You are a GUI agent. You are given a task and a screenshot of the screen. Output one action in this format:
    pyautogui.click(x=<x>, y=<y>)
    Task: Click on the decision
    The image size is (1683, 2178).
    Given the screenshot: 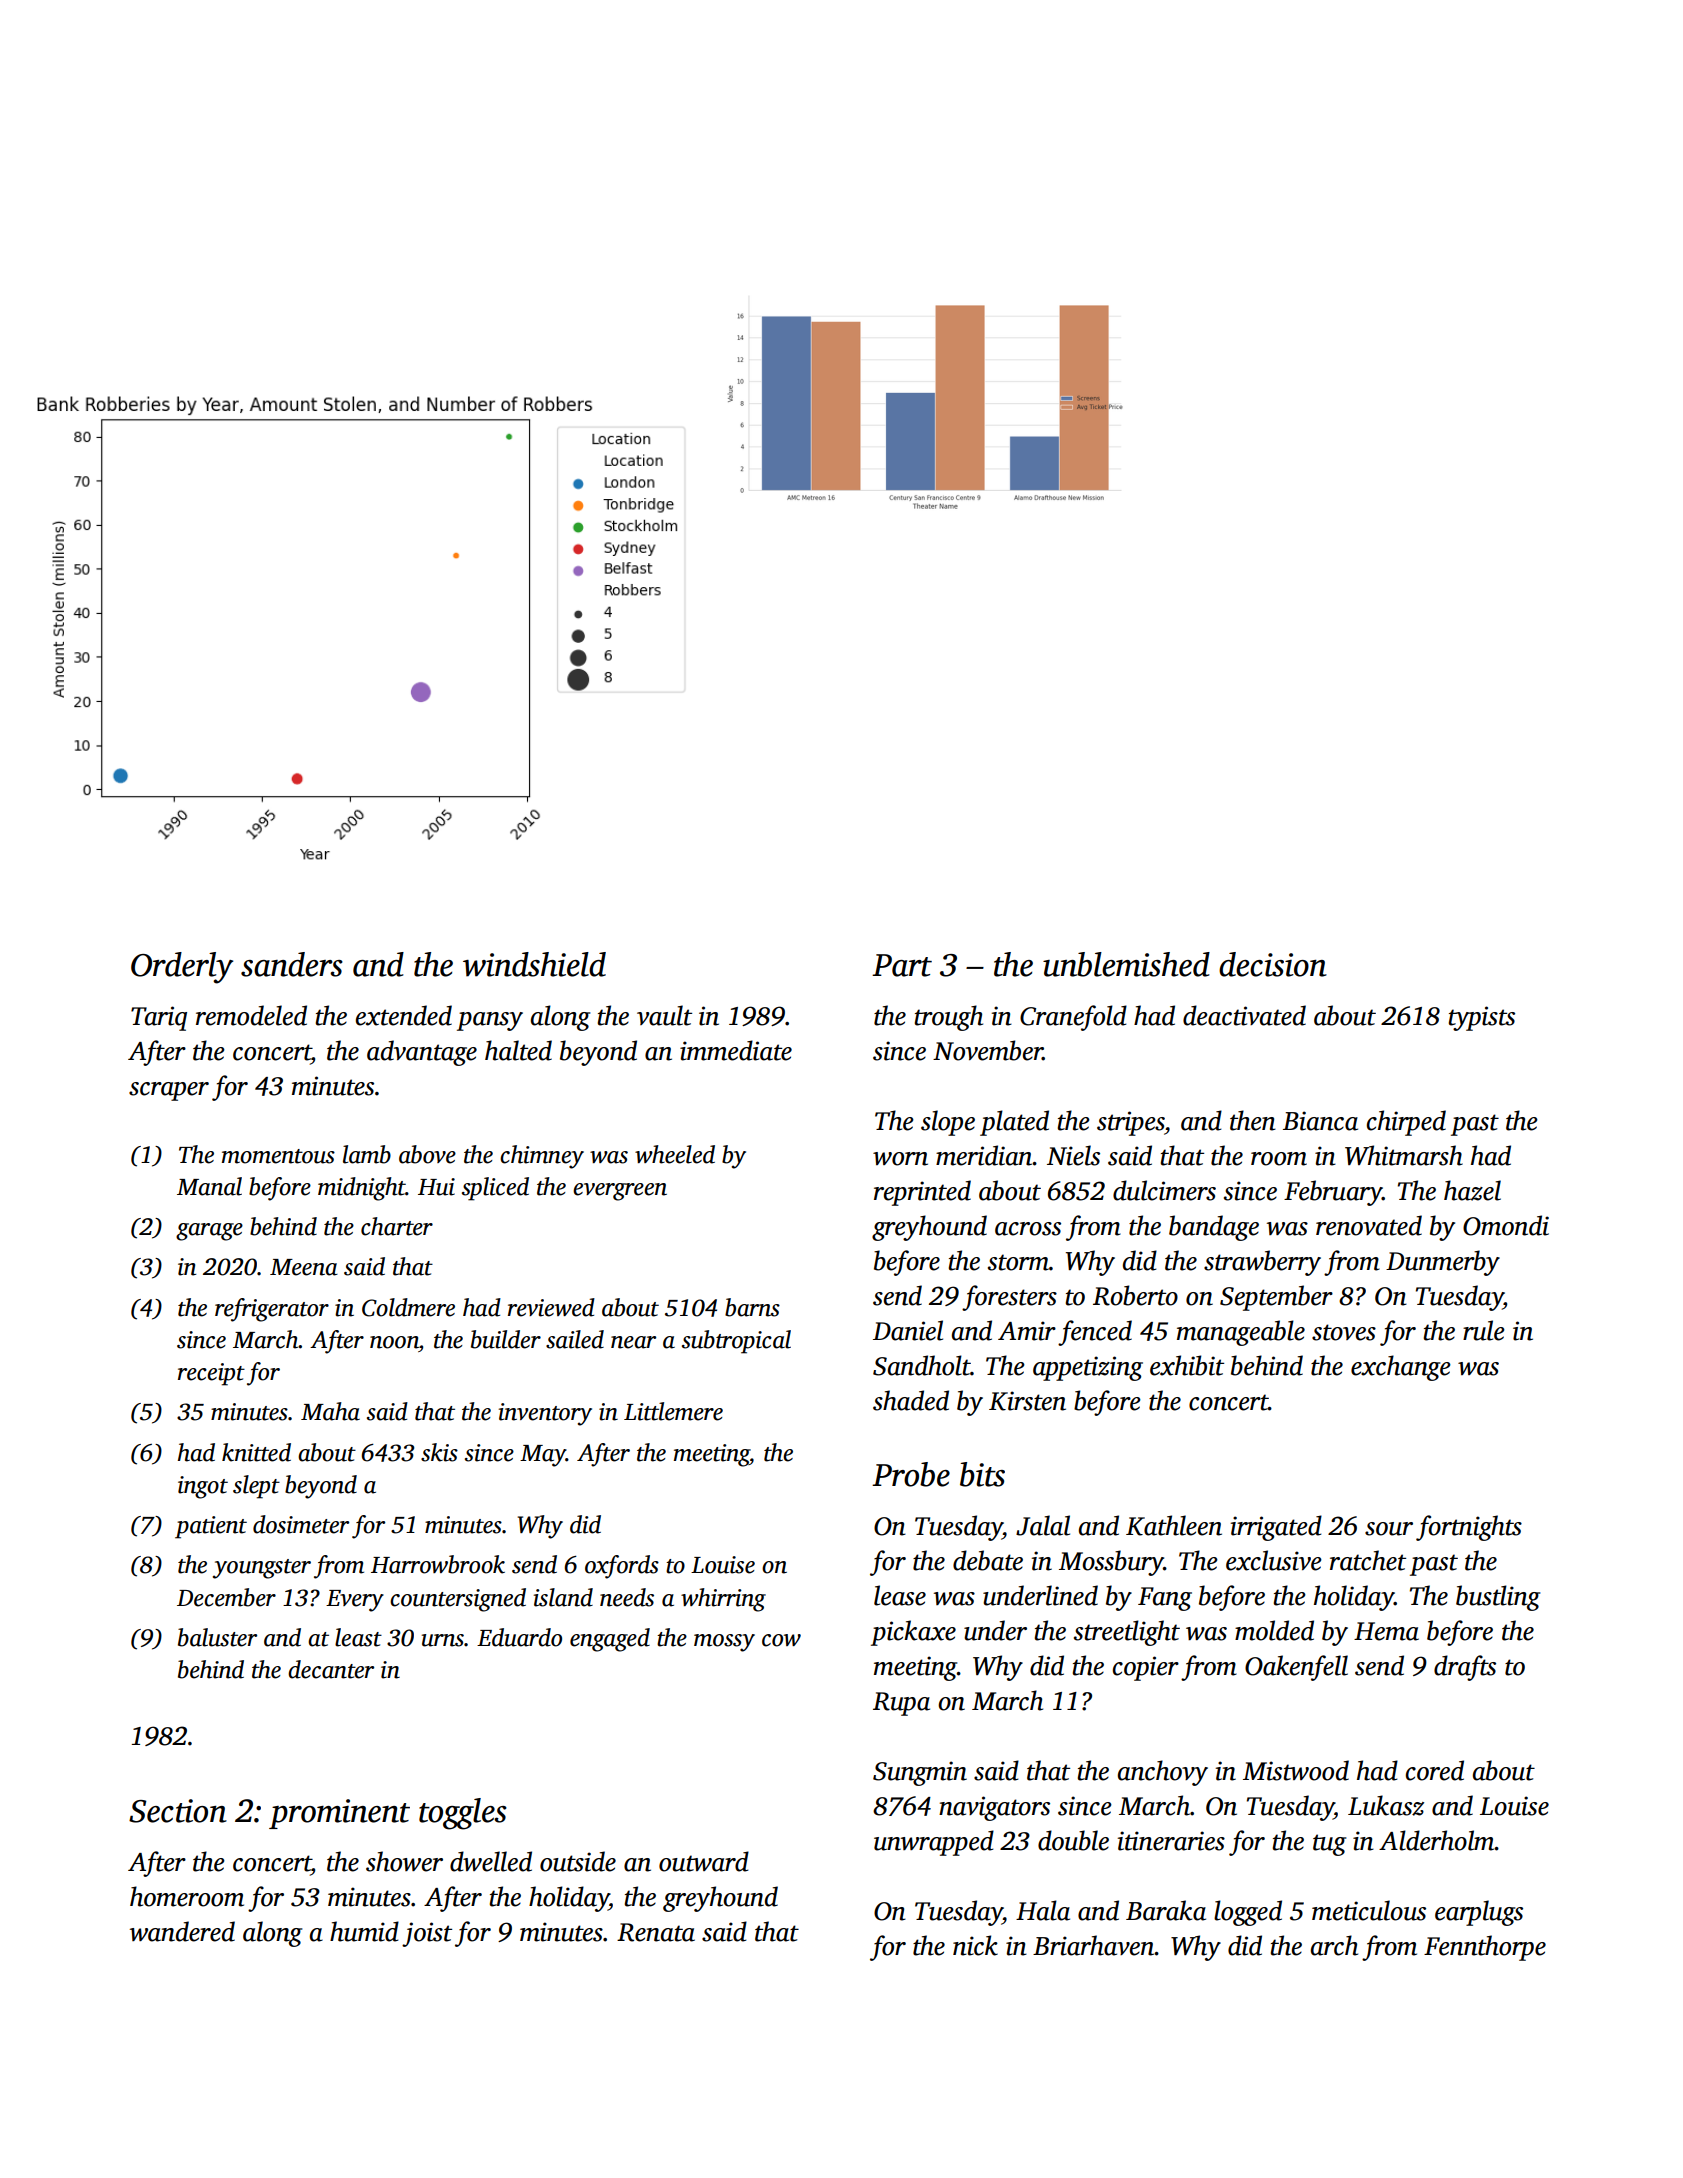 What is the action you would take?
    pyautogui.click(x=1273, y=964)
